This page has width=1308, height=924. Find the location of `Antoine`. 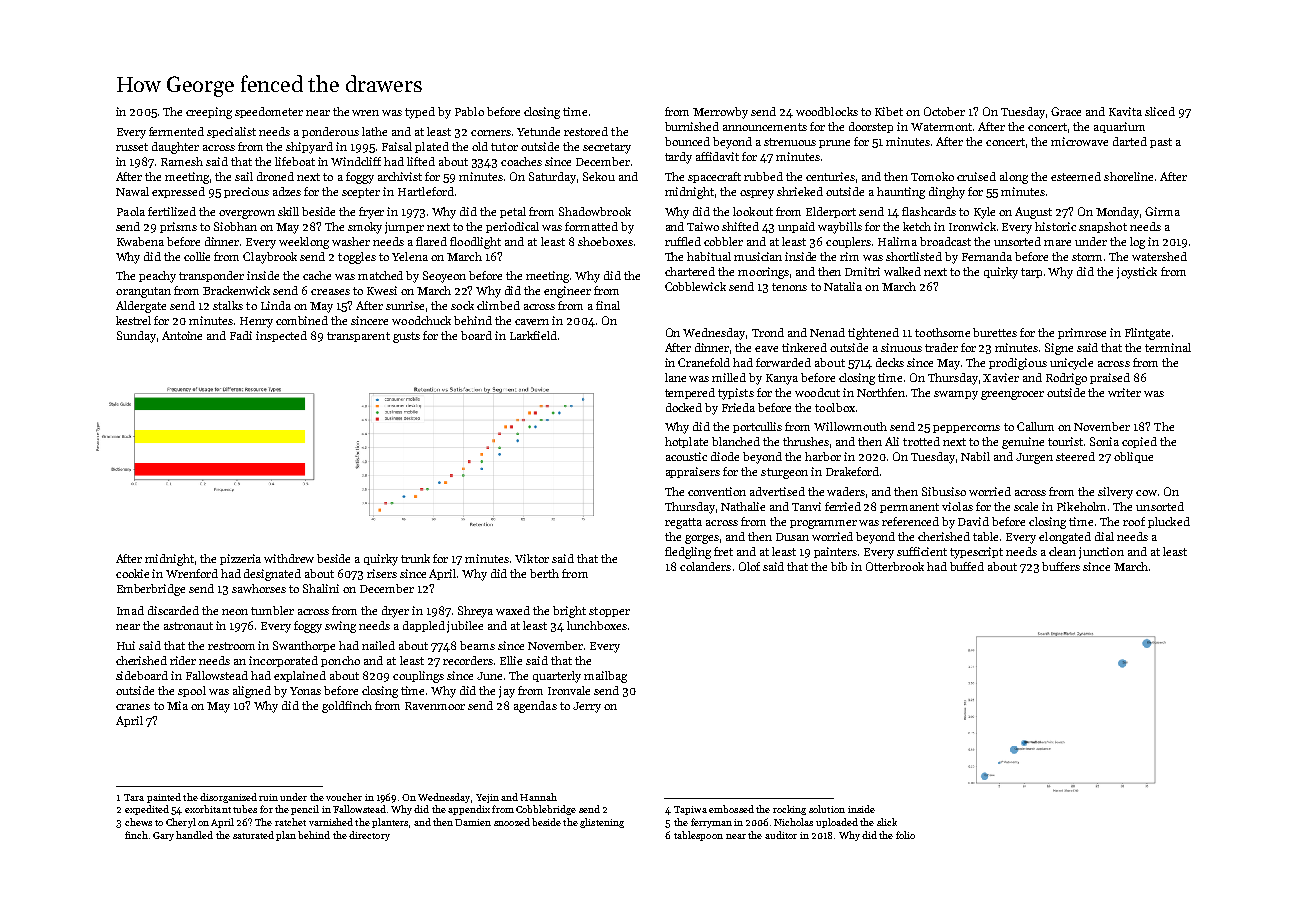

Antoine is located at coordinates (182, 335).
